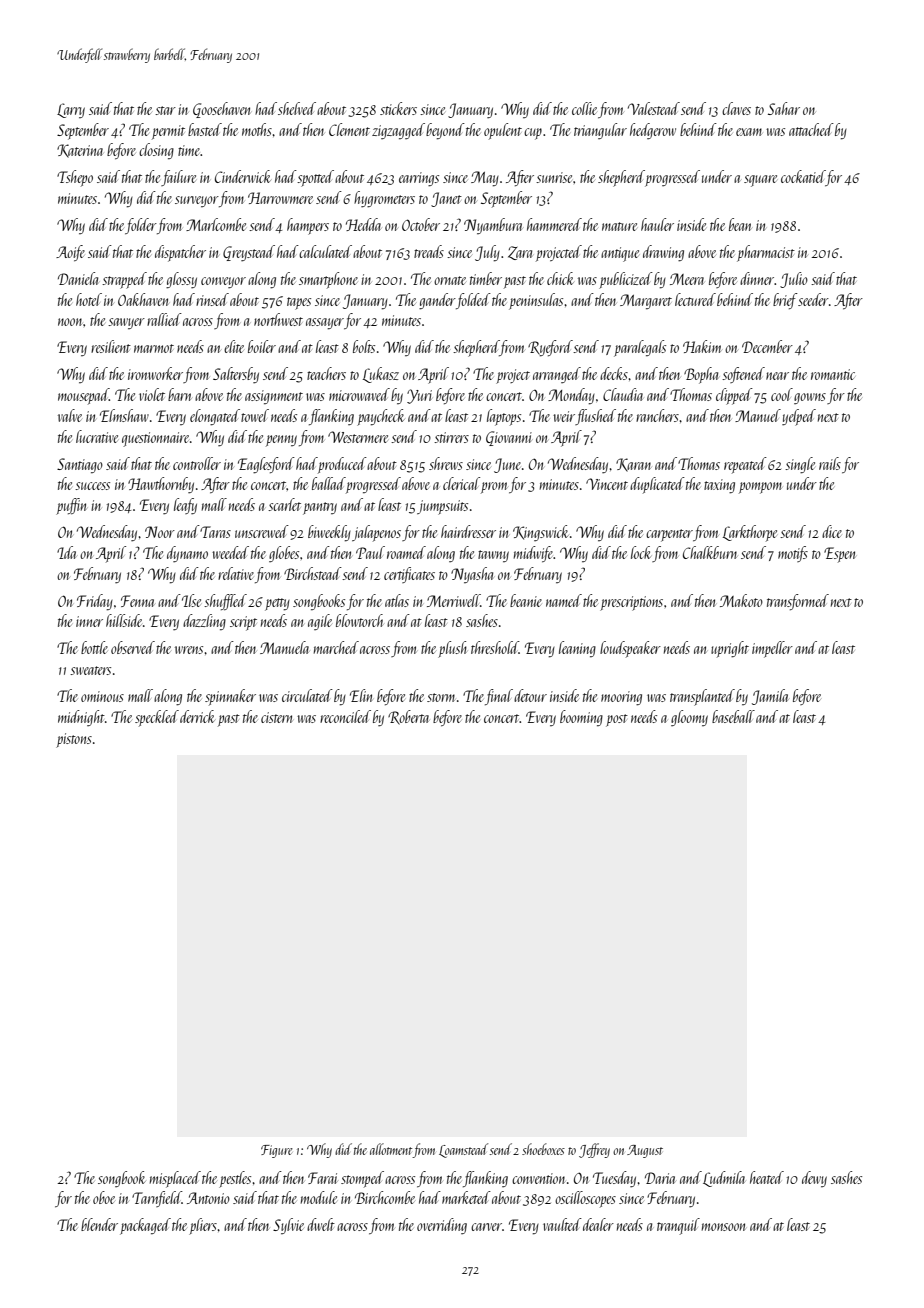  What do you see at coordinates (463, 1150) in the screenshot?
I see `Loamstead` at bounding box center [463, 1150].
